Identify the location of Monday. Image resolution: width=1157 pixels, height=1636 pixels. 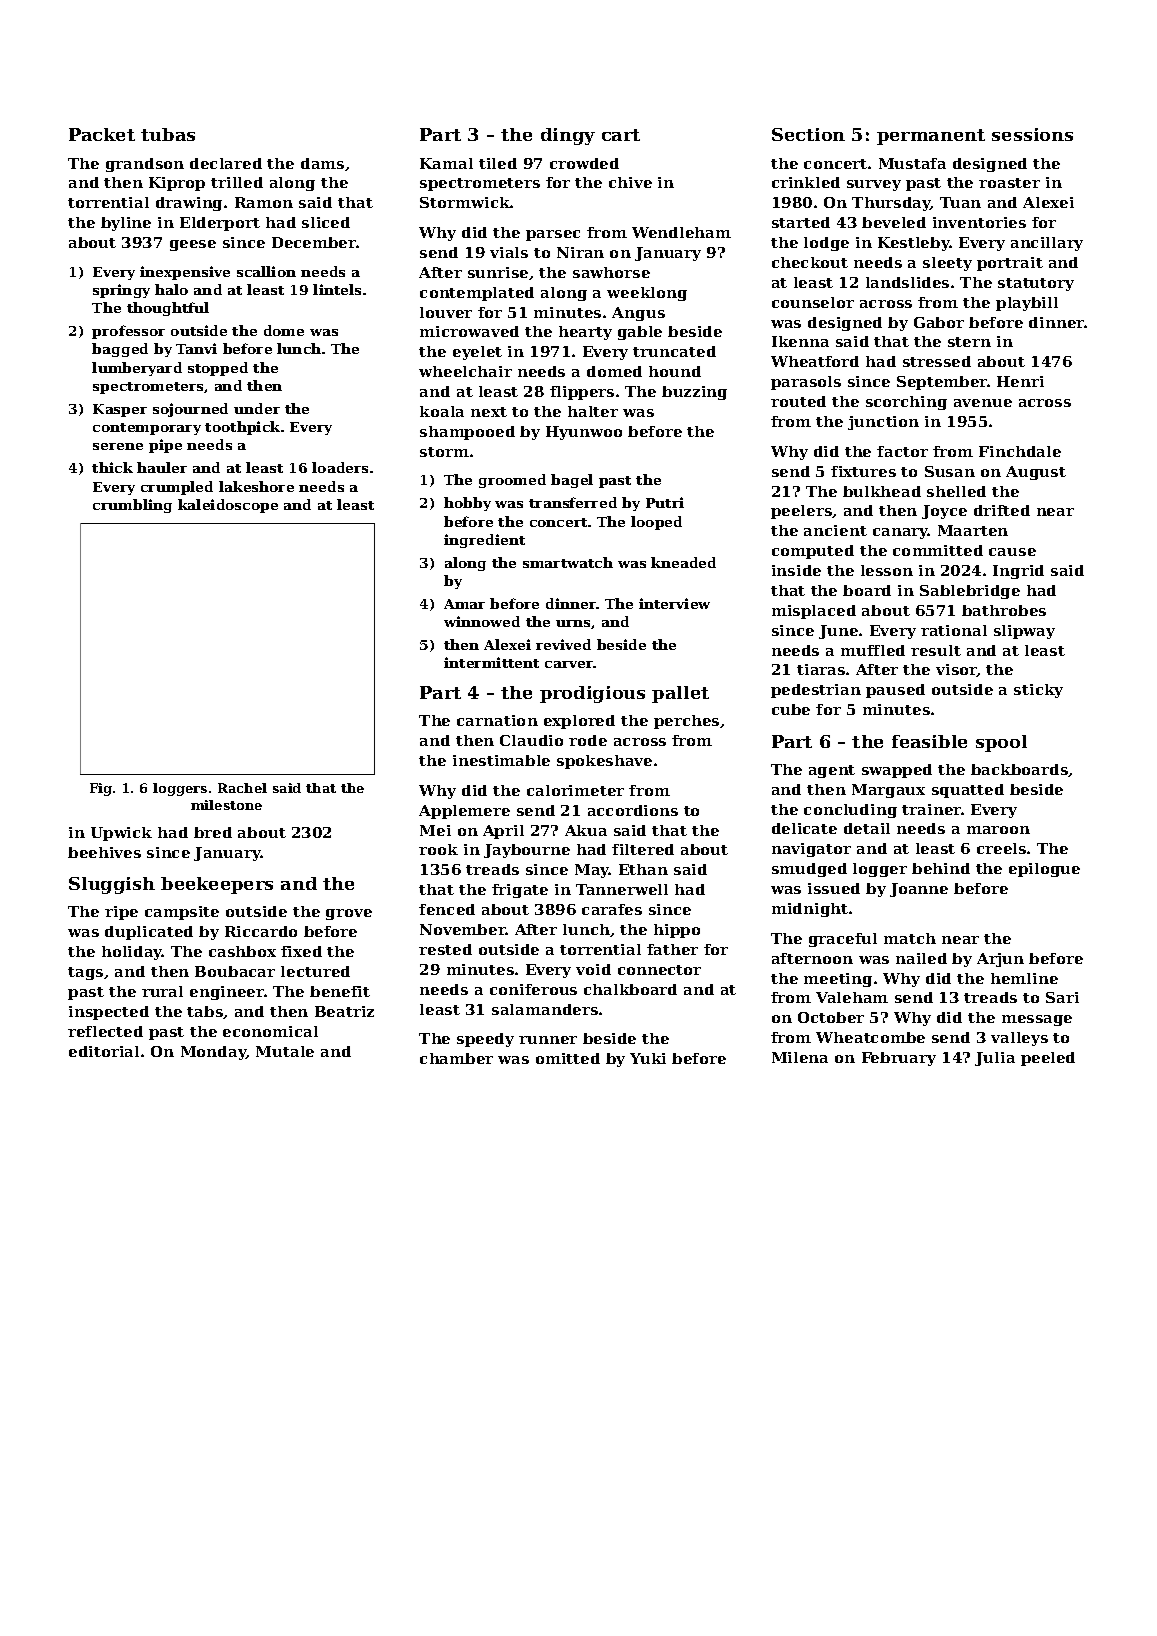
(213, 1053).
